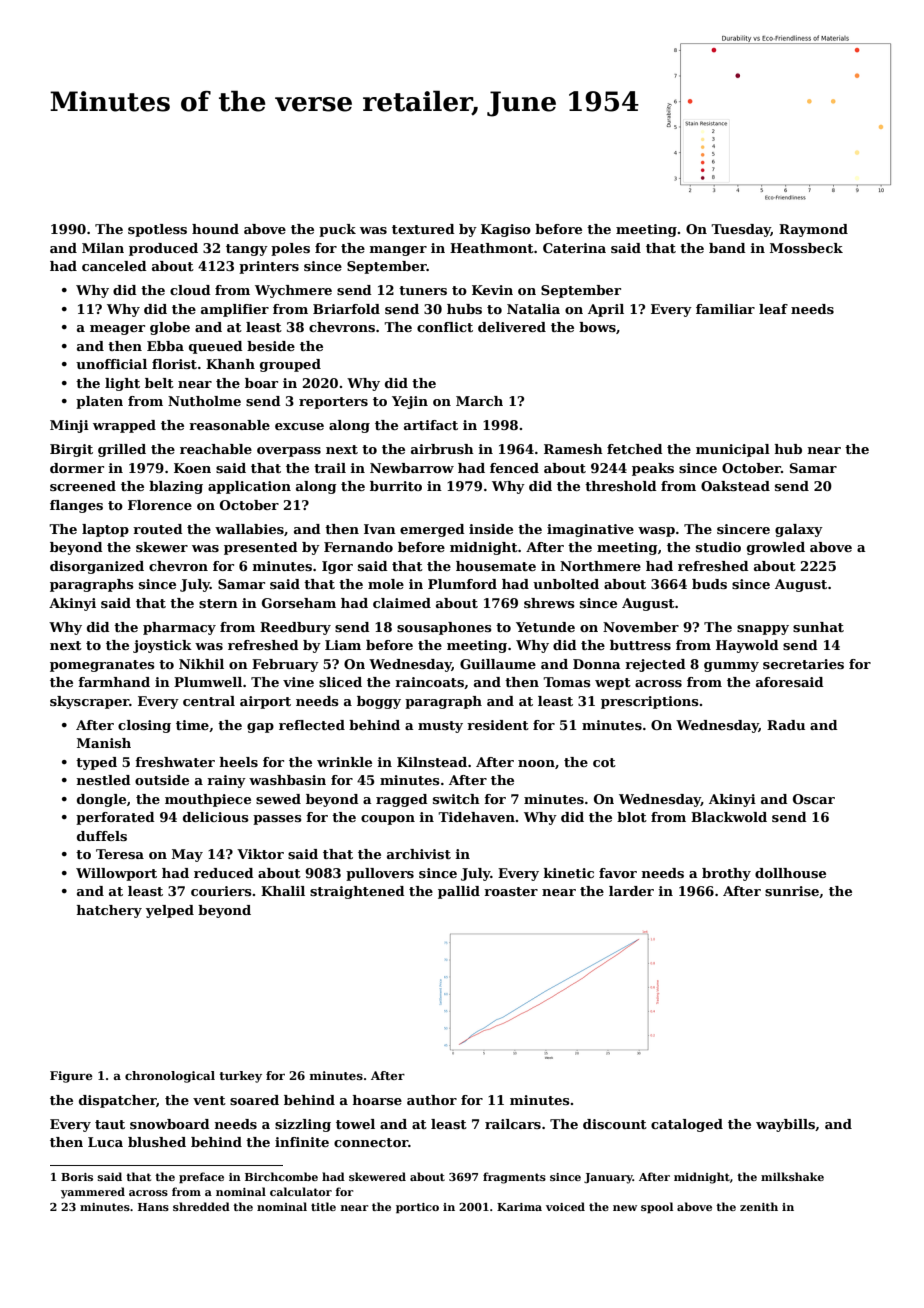 This document has width=924, height=1308. Describe the element at coordinates (726, 874) in the document. I see `brothy` at that location.
